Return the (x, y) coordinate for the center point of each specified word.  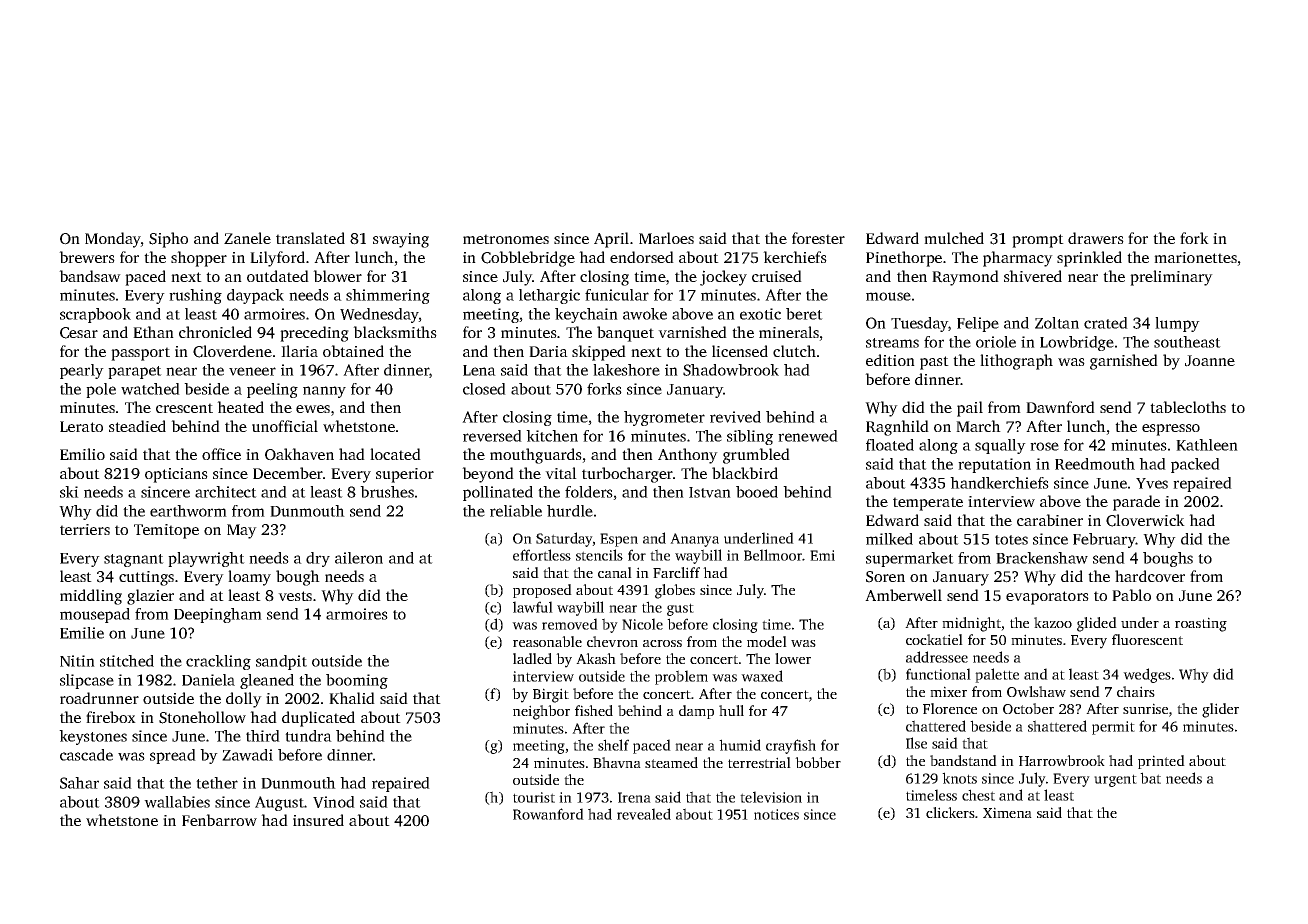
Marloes (666, 238)
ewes (313, 409)
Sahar (79, 783)
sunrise (1145, 708)
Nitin (77, 661)
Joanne (1210, 361)
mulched (954, 238)
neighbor (541, 712)
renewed (808, 436)
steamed (671, 762)
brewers (87, 257)
